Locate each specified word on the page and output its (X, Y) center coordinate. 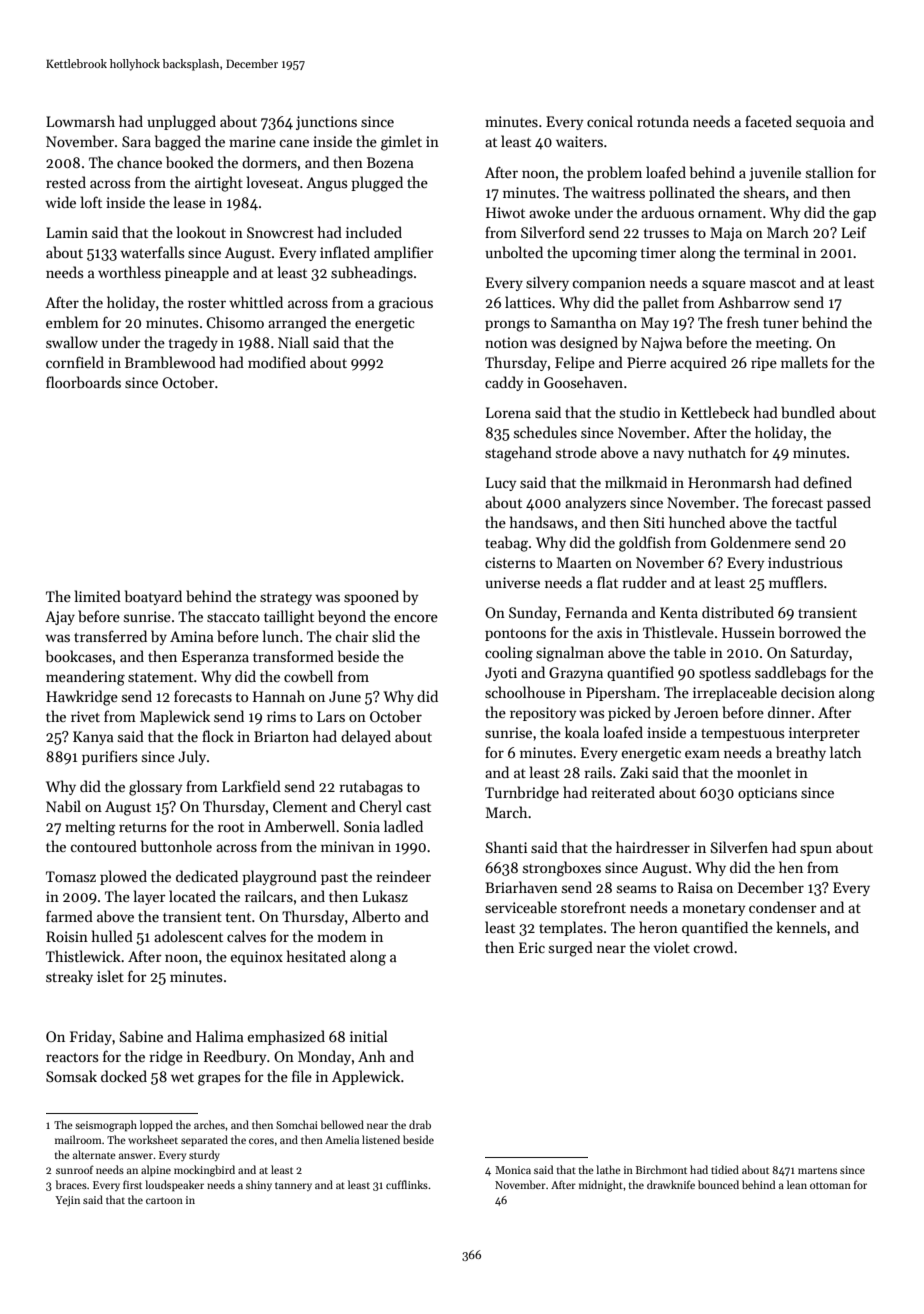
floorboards (83, 382)
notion (506, 342)
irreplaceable (735, 693)
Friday (91, 1037)
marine (252, 141)
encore (416, 618)
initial (369, 1036)
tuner (781, 323)
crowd (713, 947)
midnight (601, 1186)
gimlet (401, 143)
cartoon (164, 1200)
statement (160, 677)
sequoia (821, 123)
